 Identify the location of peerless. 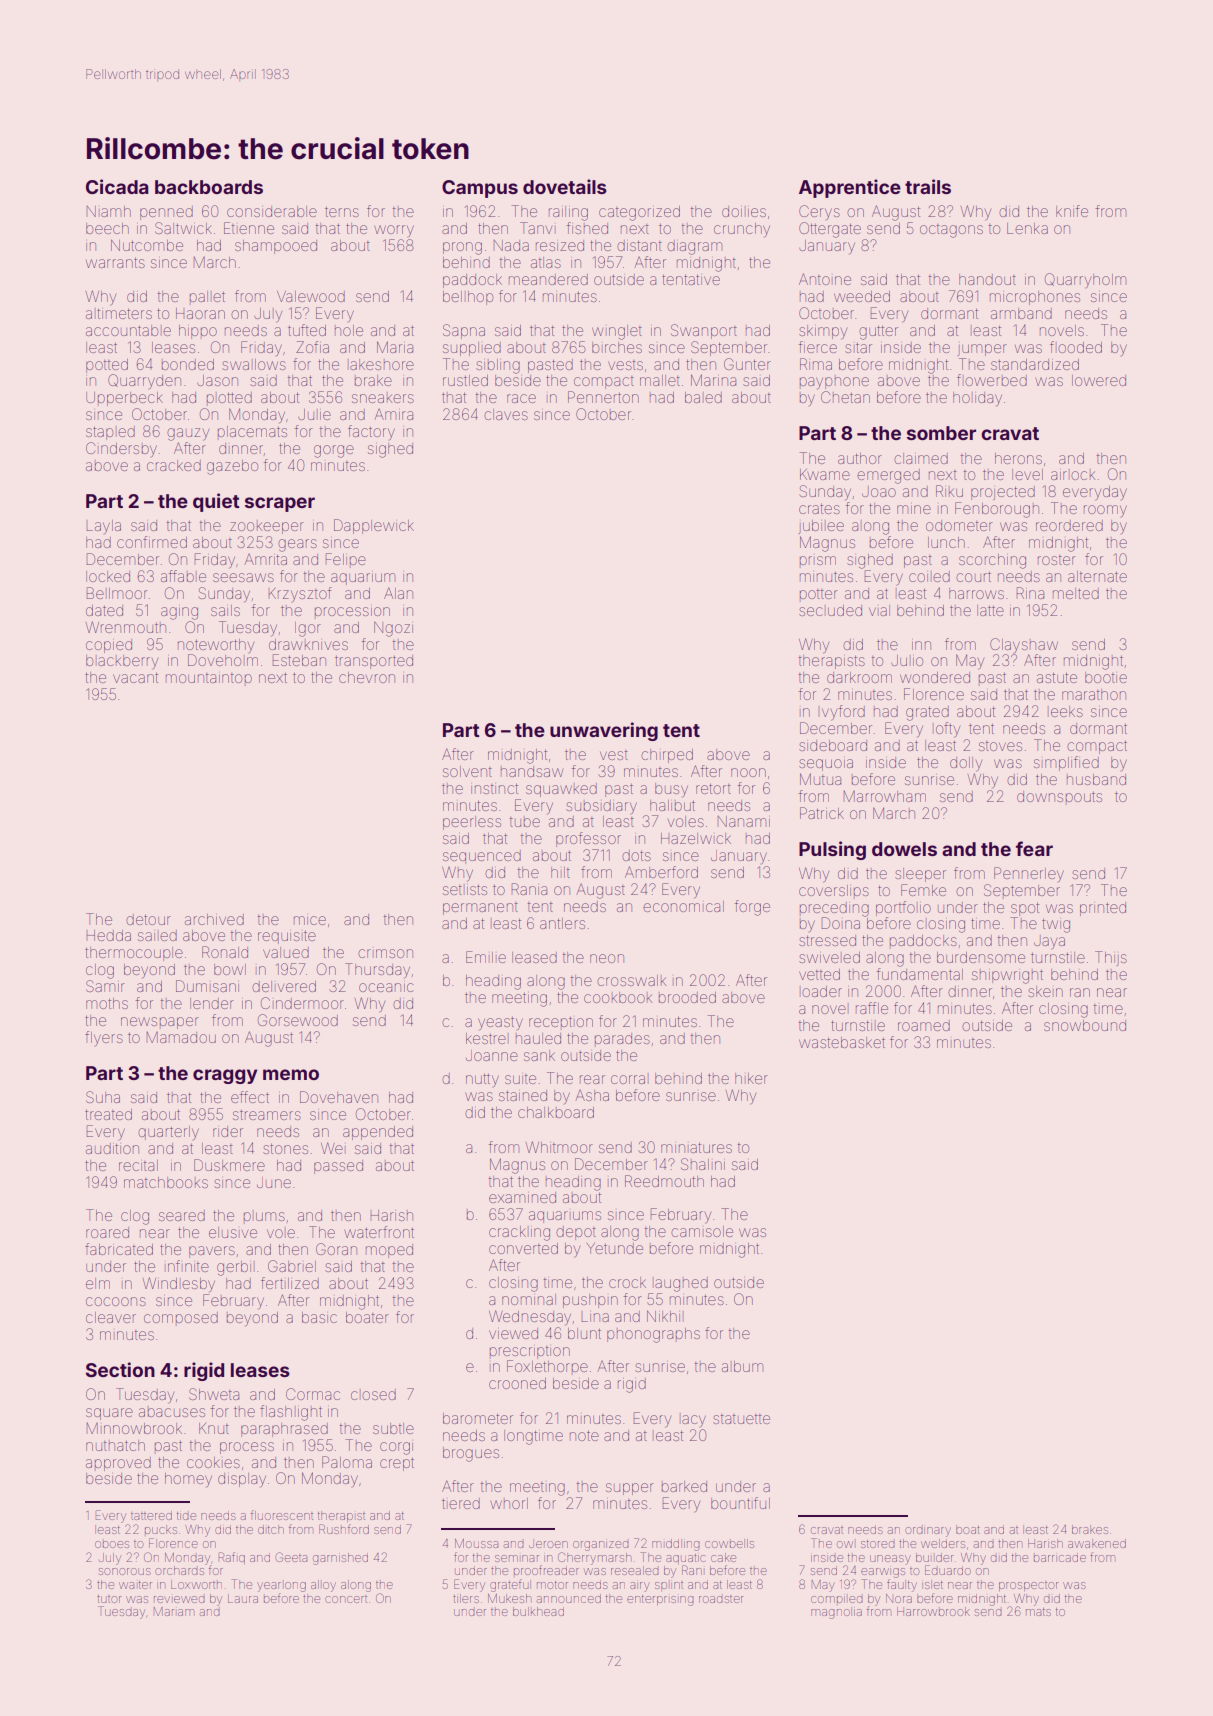
(472, 823).
